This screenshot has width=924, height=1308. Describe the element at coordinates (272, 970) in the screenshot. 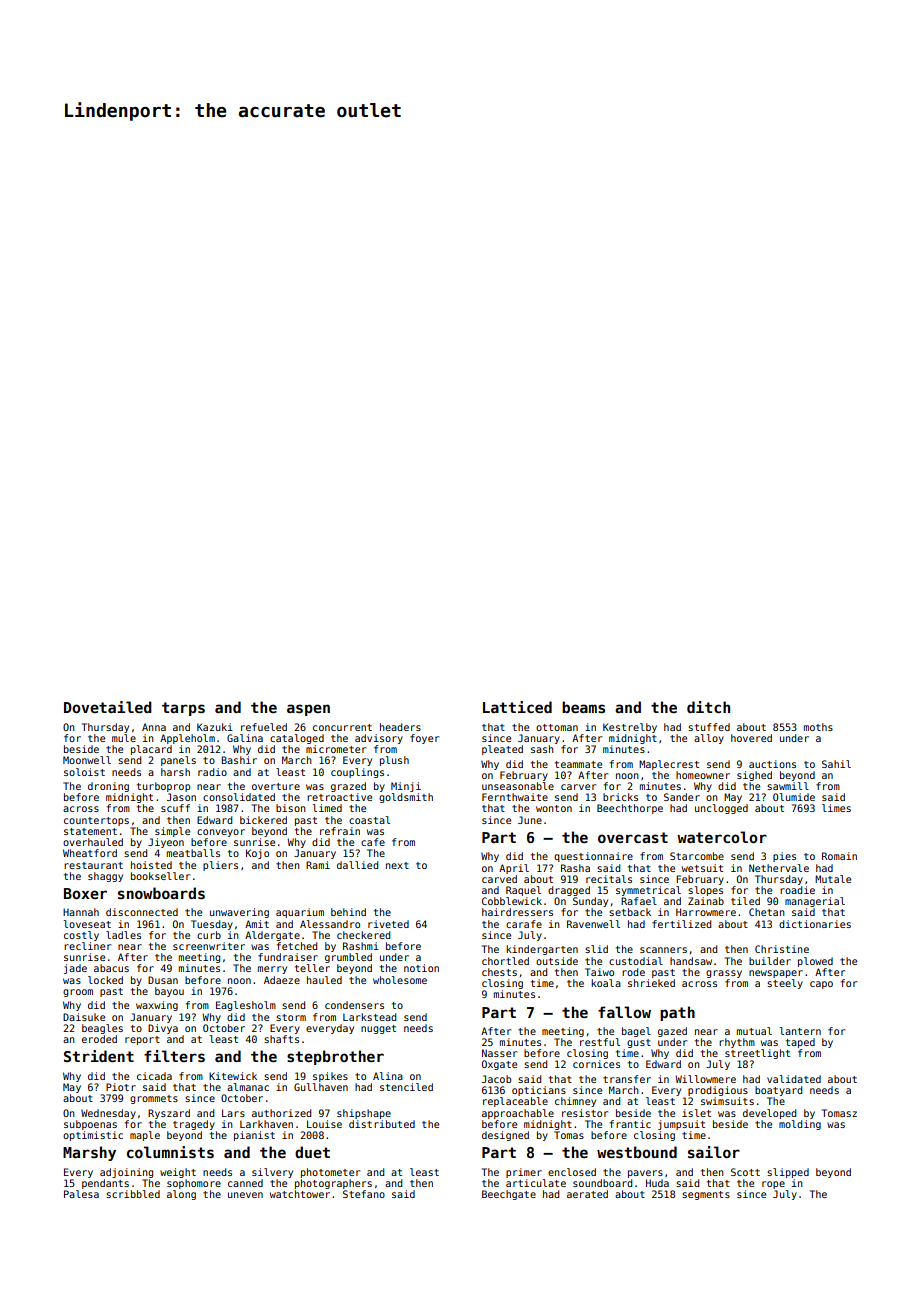

I see `merry` at that location.
